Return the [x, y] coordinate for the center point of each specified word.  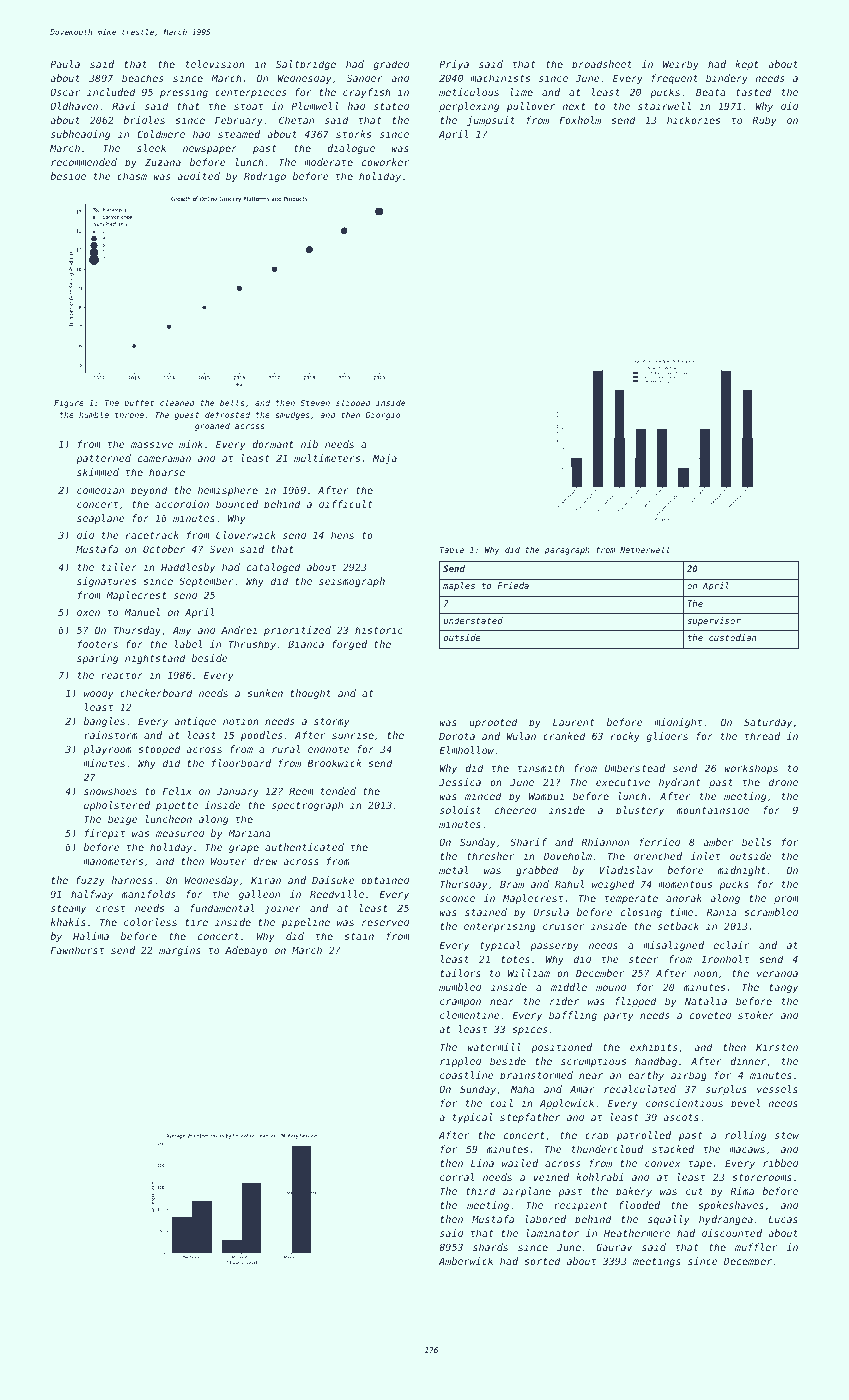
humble [94, 414]
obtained [385, 880]
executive [623, 782]
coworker [385, 162]
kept [747, 65]
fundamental [222, 908]
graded [391, 65]
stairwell [664, 106]
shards [490, 1247]
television [215, 64]
